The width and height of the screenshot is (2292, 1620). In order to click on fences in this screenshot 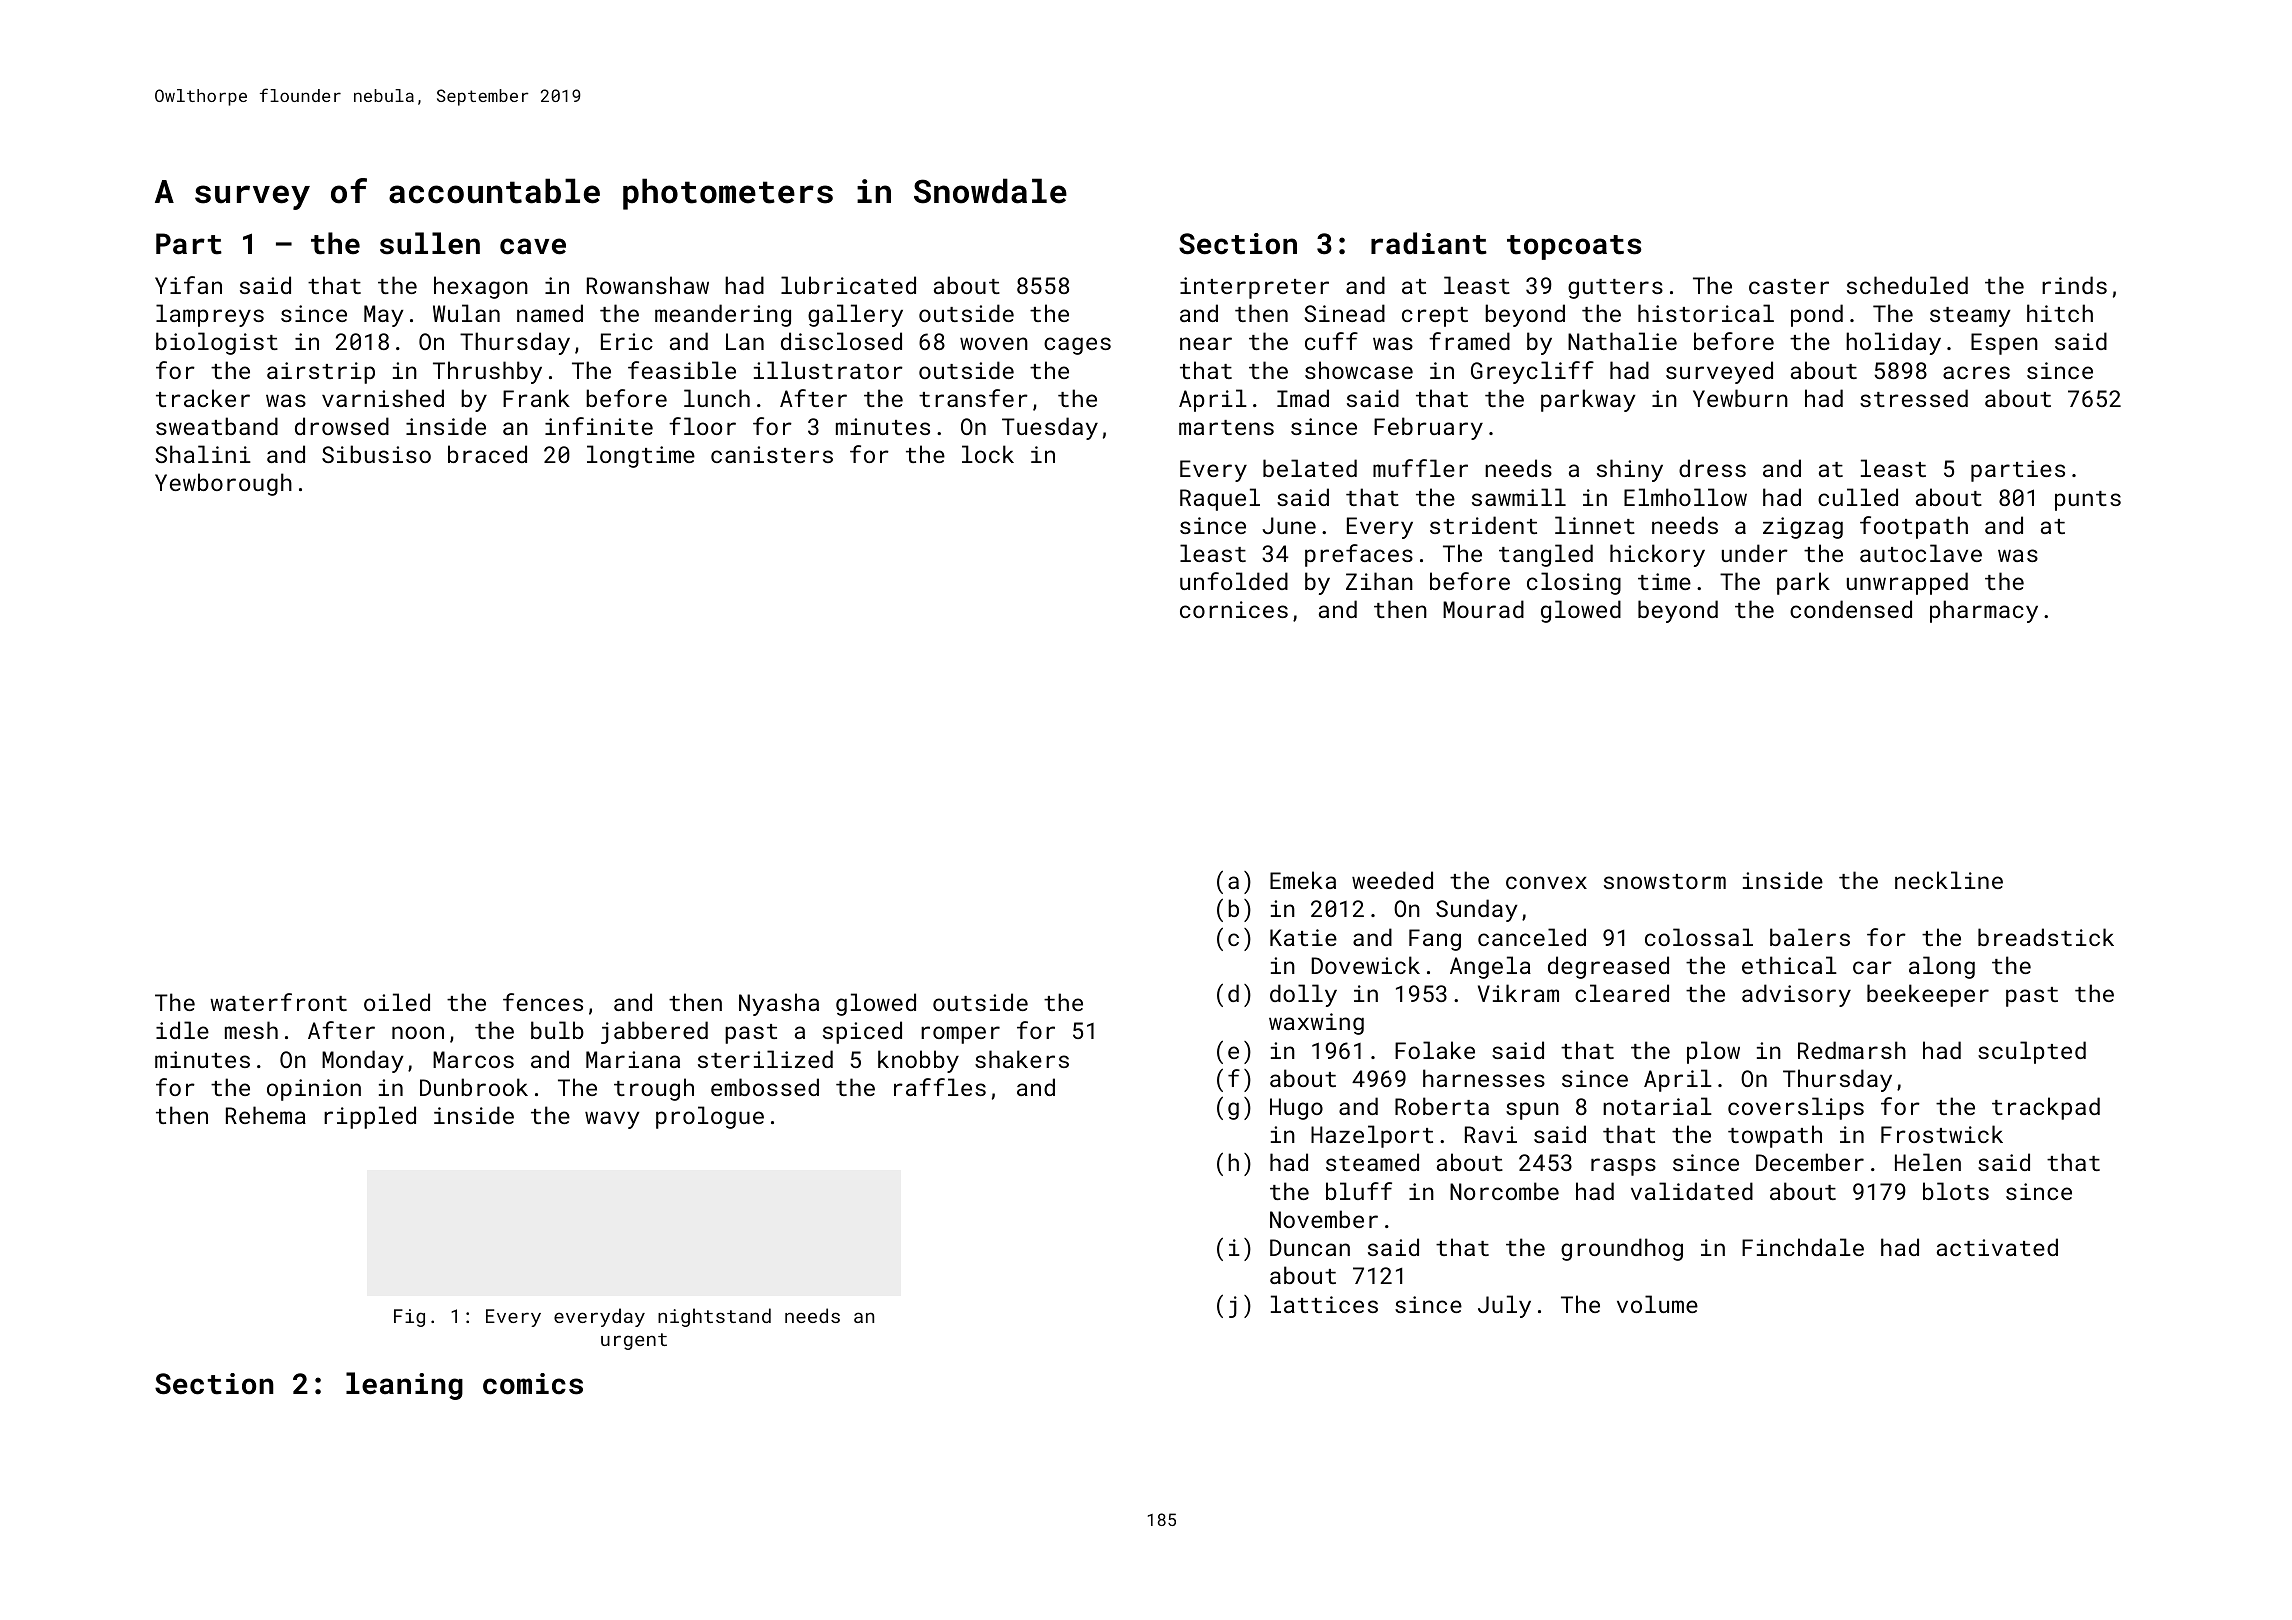, I will do `click(543, 1002)`.
